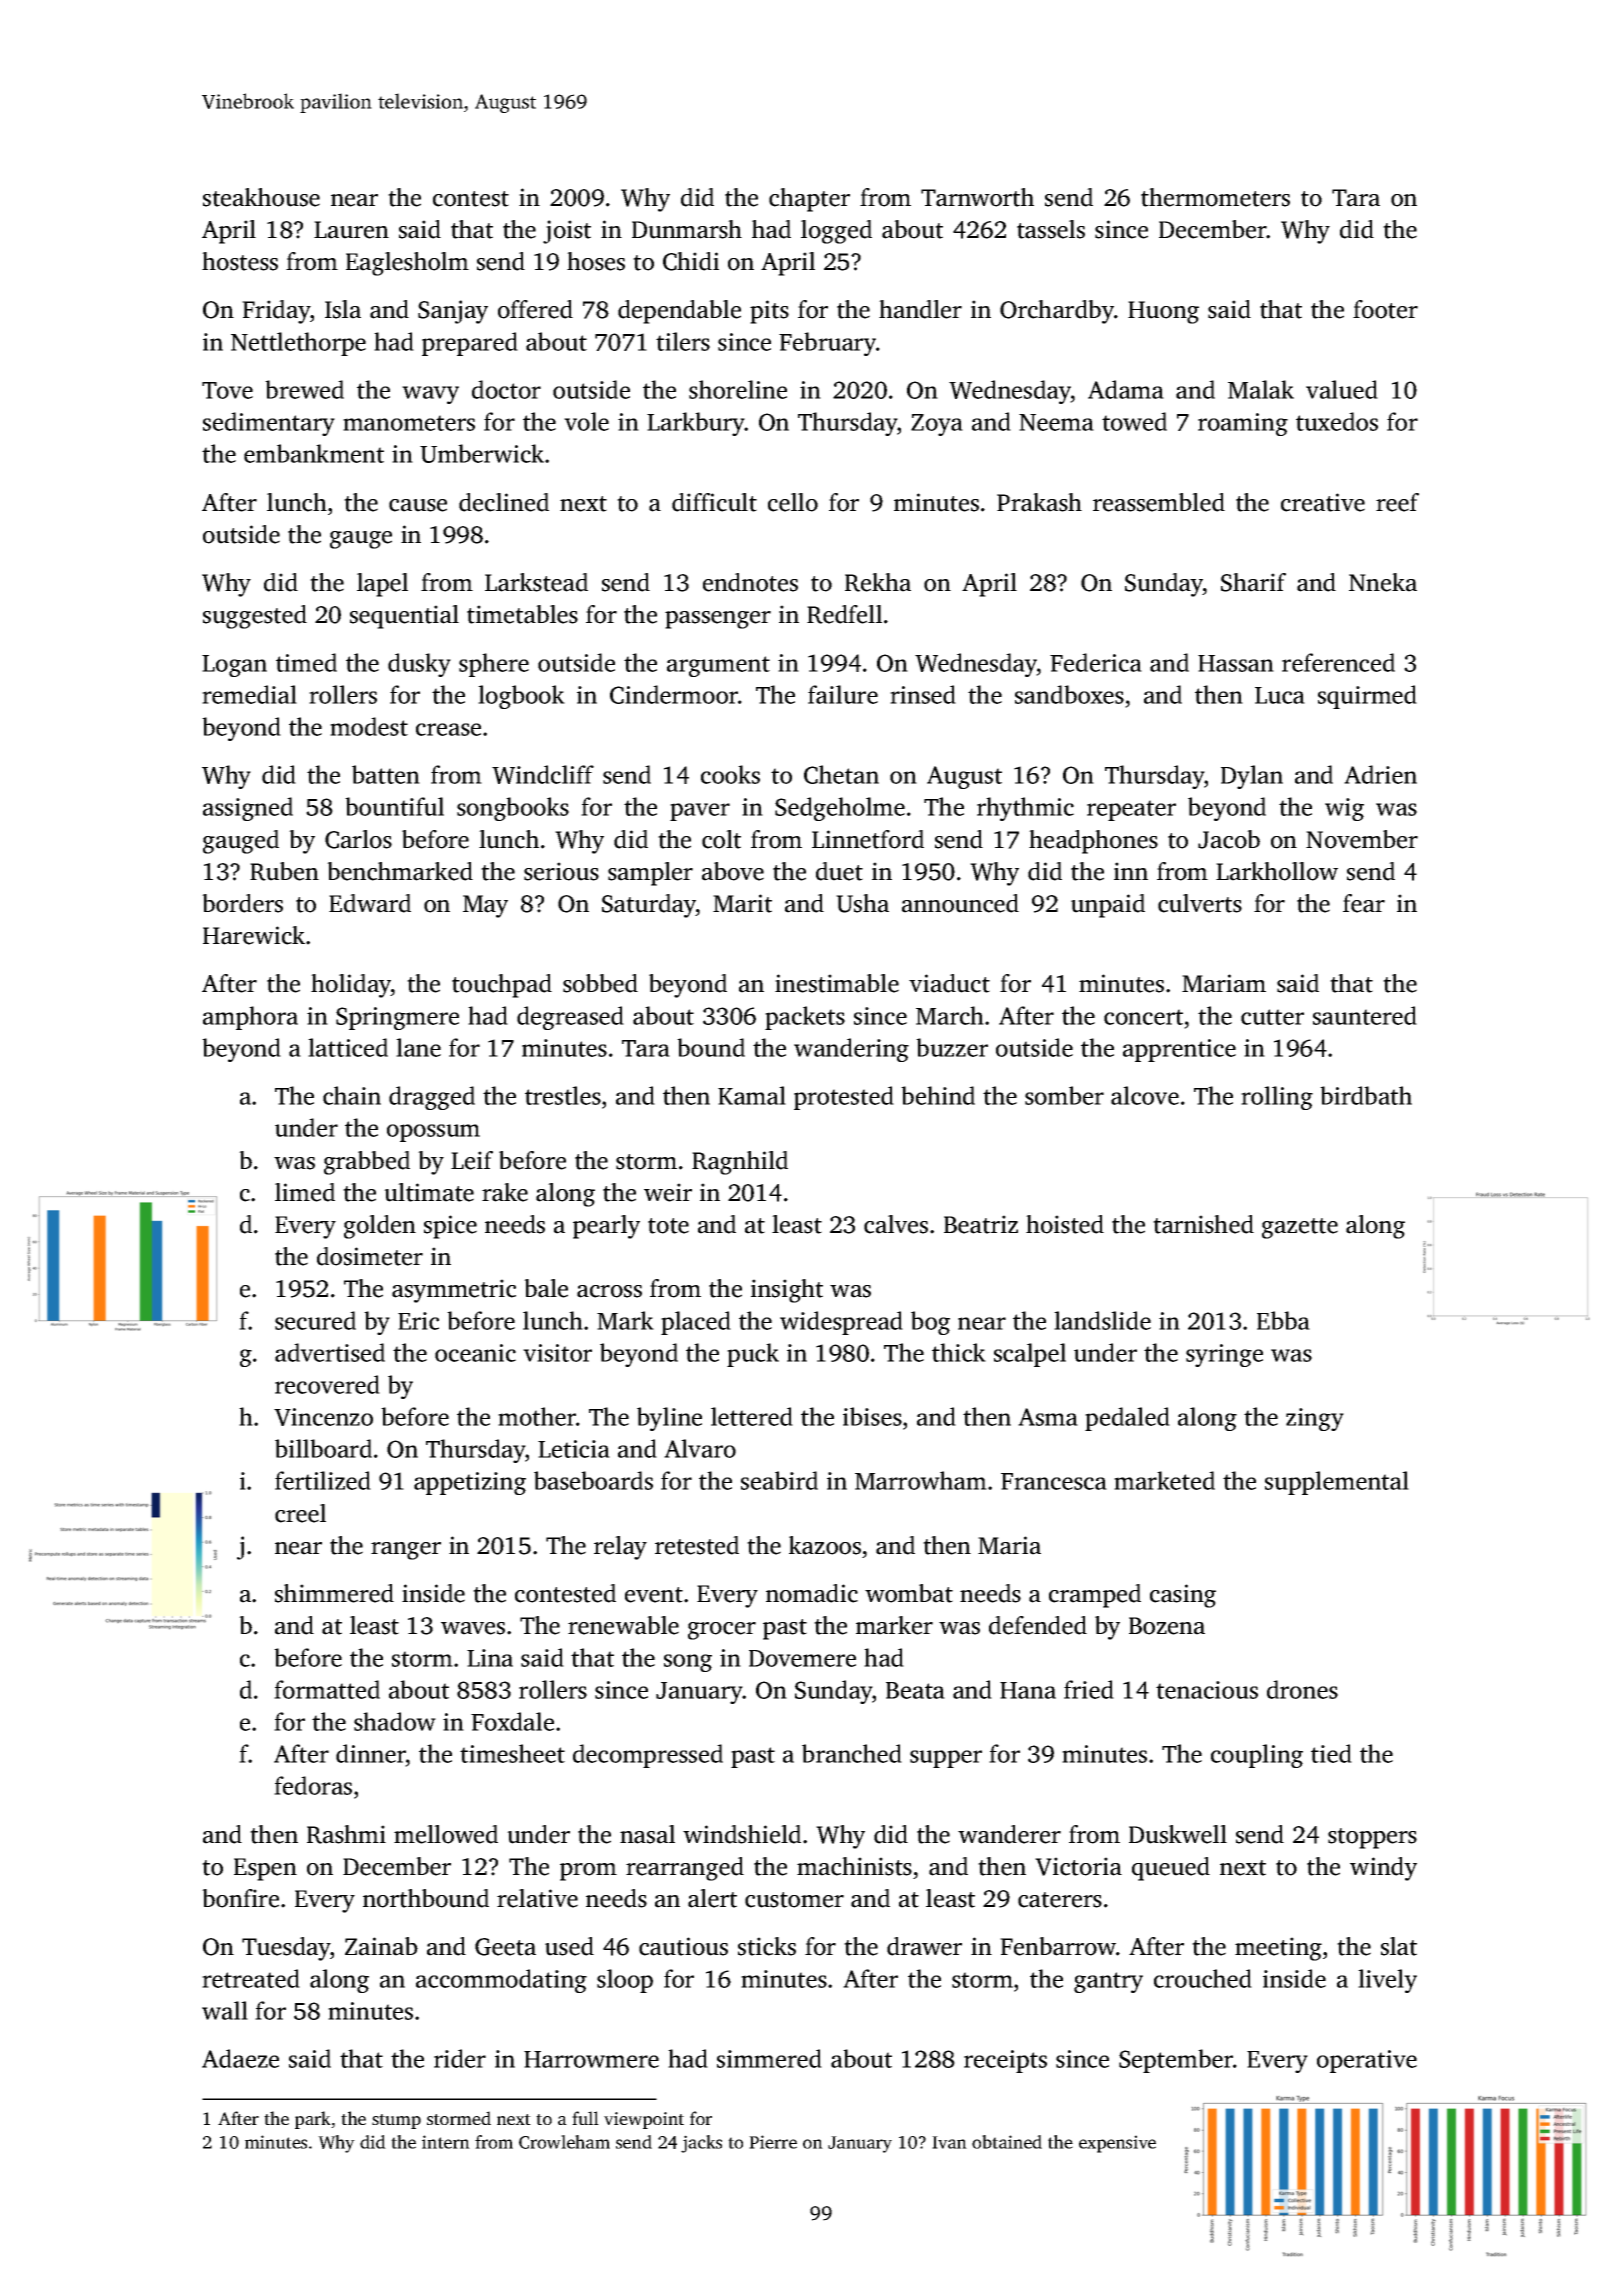 This screenshot has height=2292, width=1620. What do you see at coordinates (809, 200) in the screenshot?
I see `chapter` at bounding box center [809, 200].
